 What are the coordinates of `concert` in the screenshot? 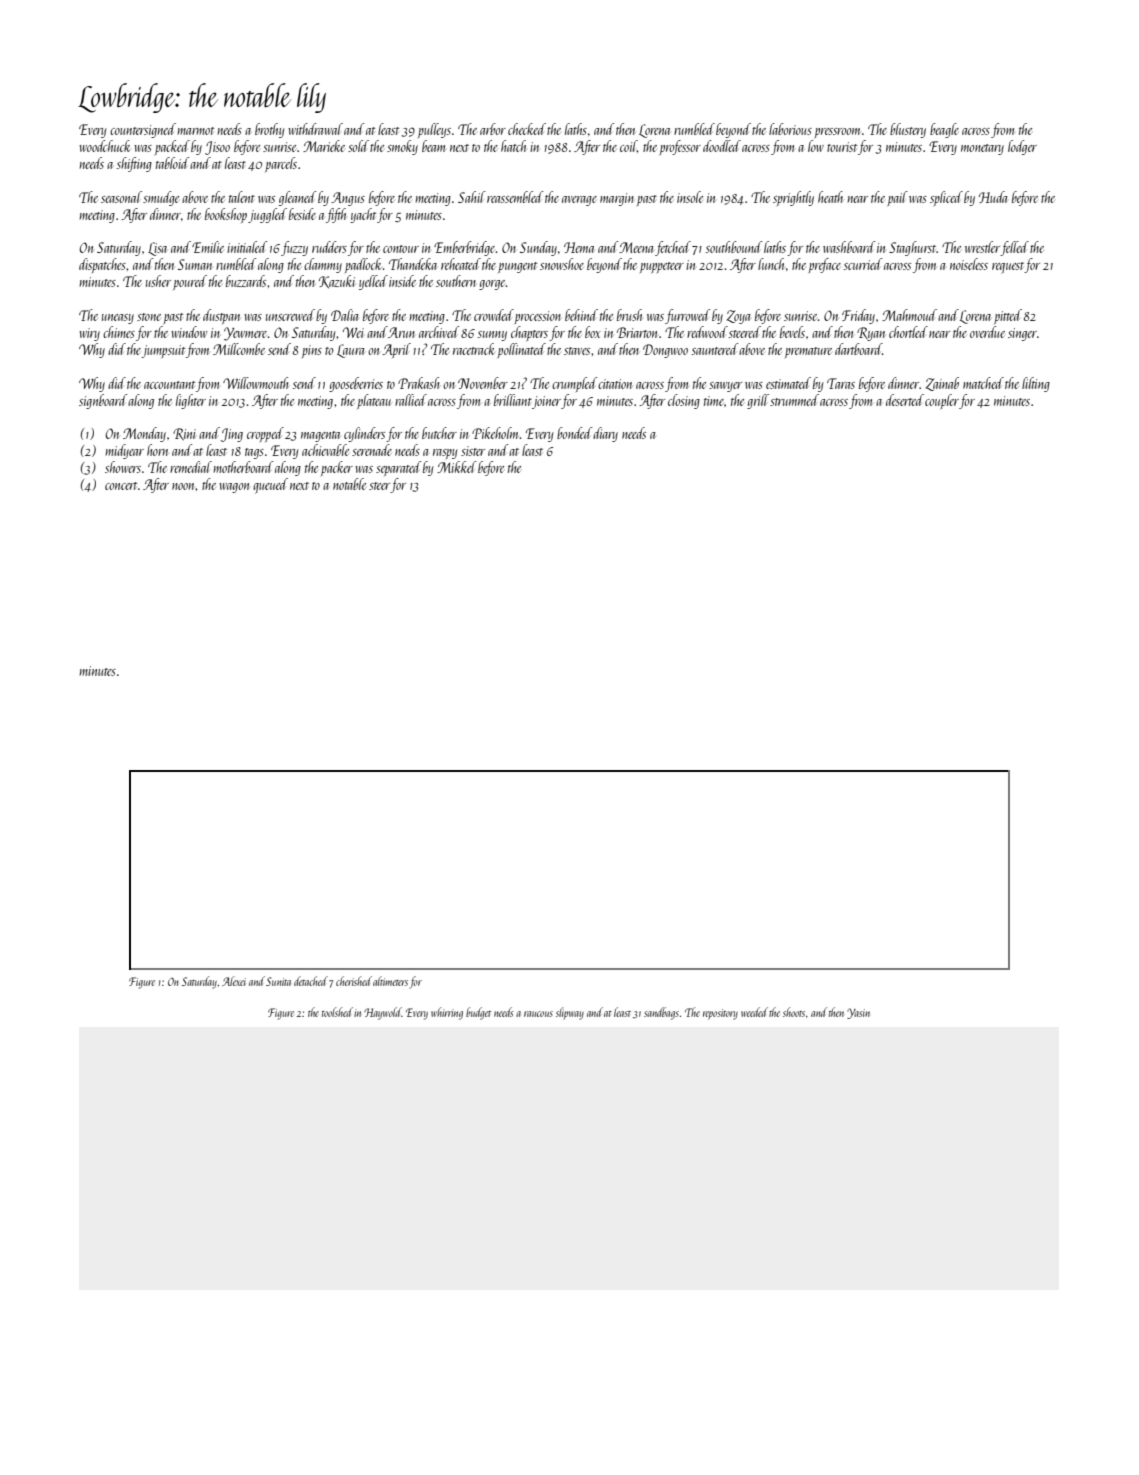 It's located at (121, 486).
